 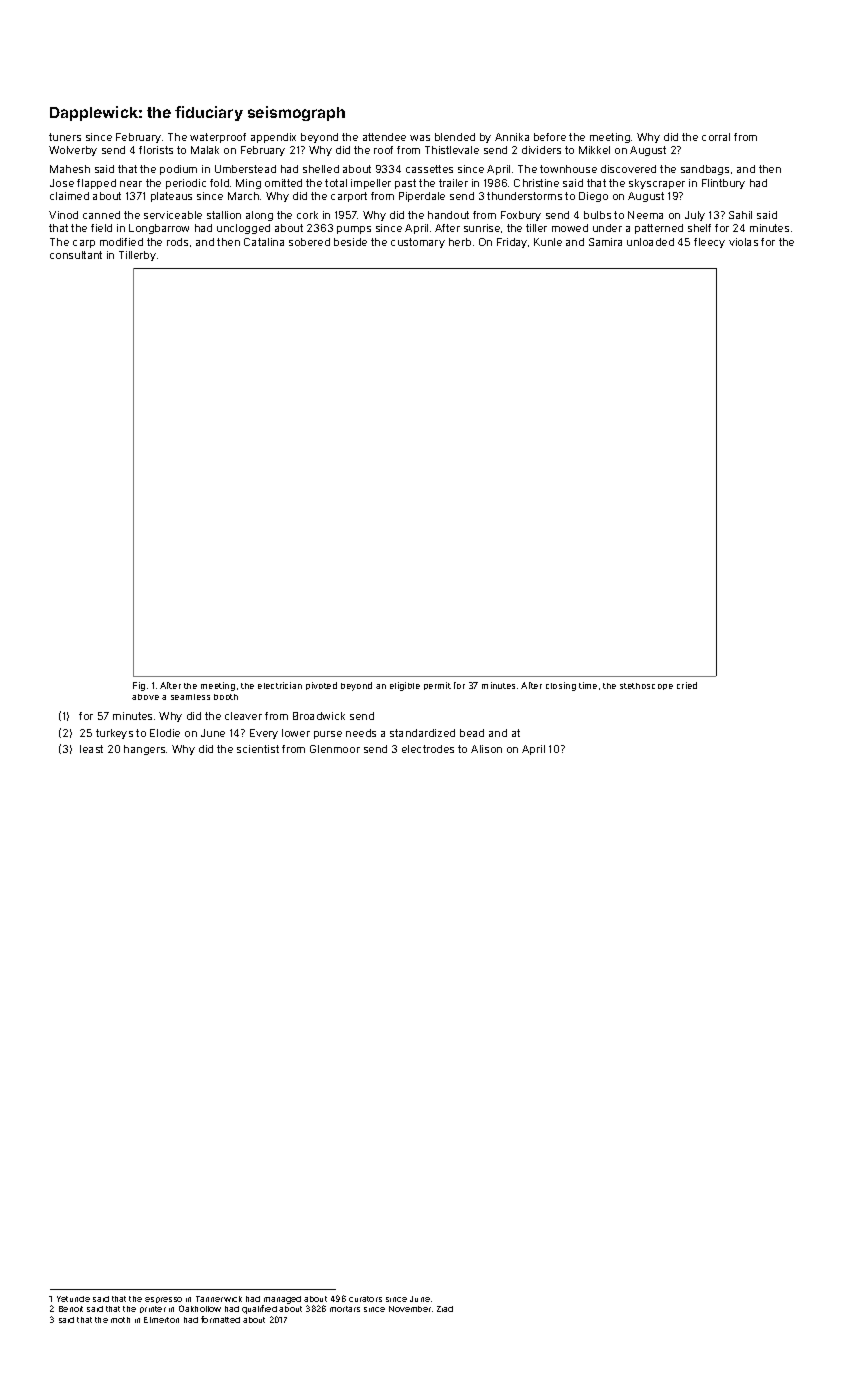 I want to click on bead, so click(x=472, y=733).
